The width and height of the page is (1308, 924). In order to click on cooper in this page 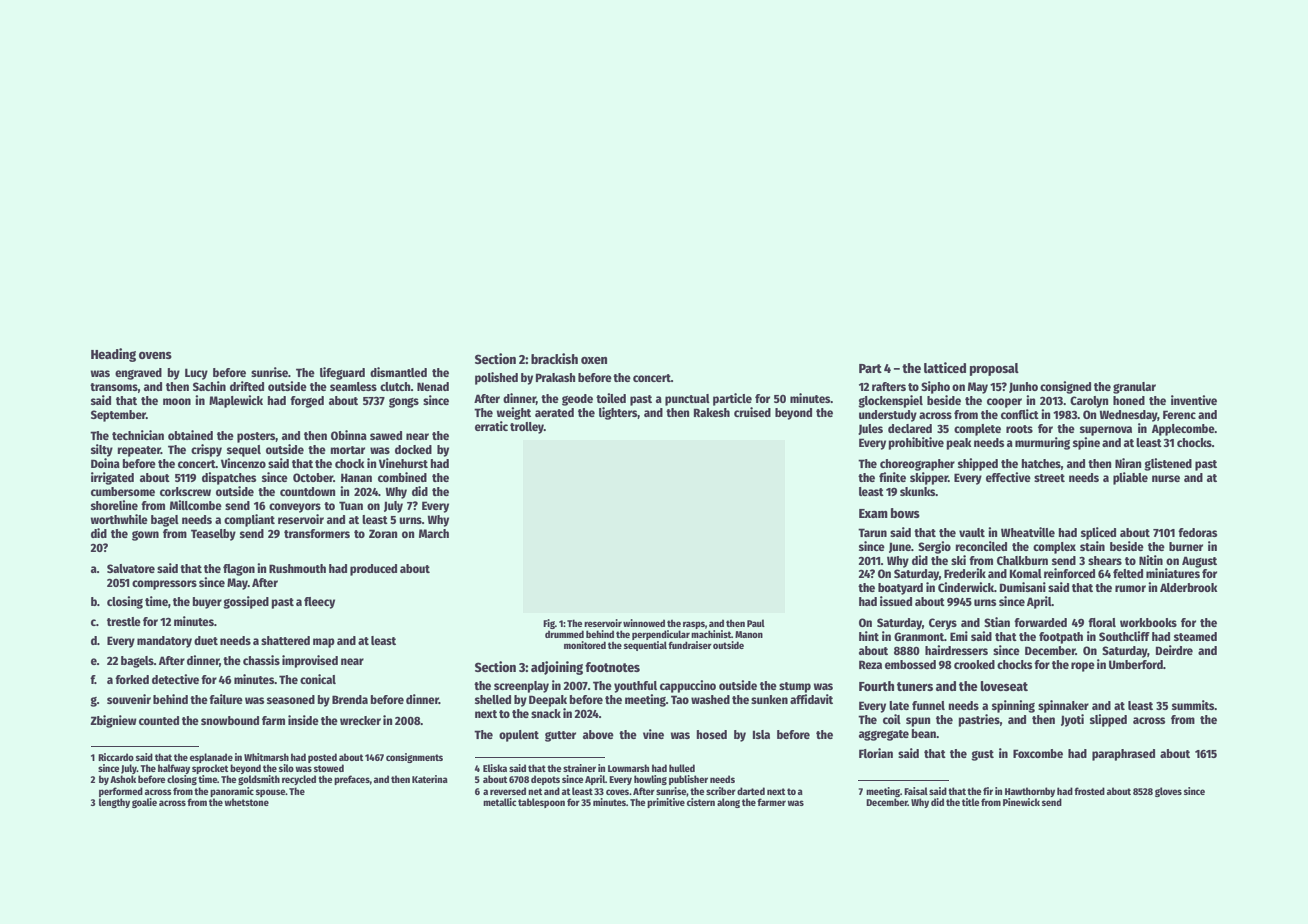, I will do `click(1004, 403)`.
